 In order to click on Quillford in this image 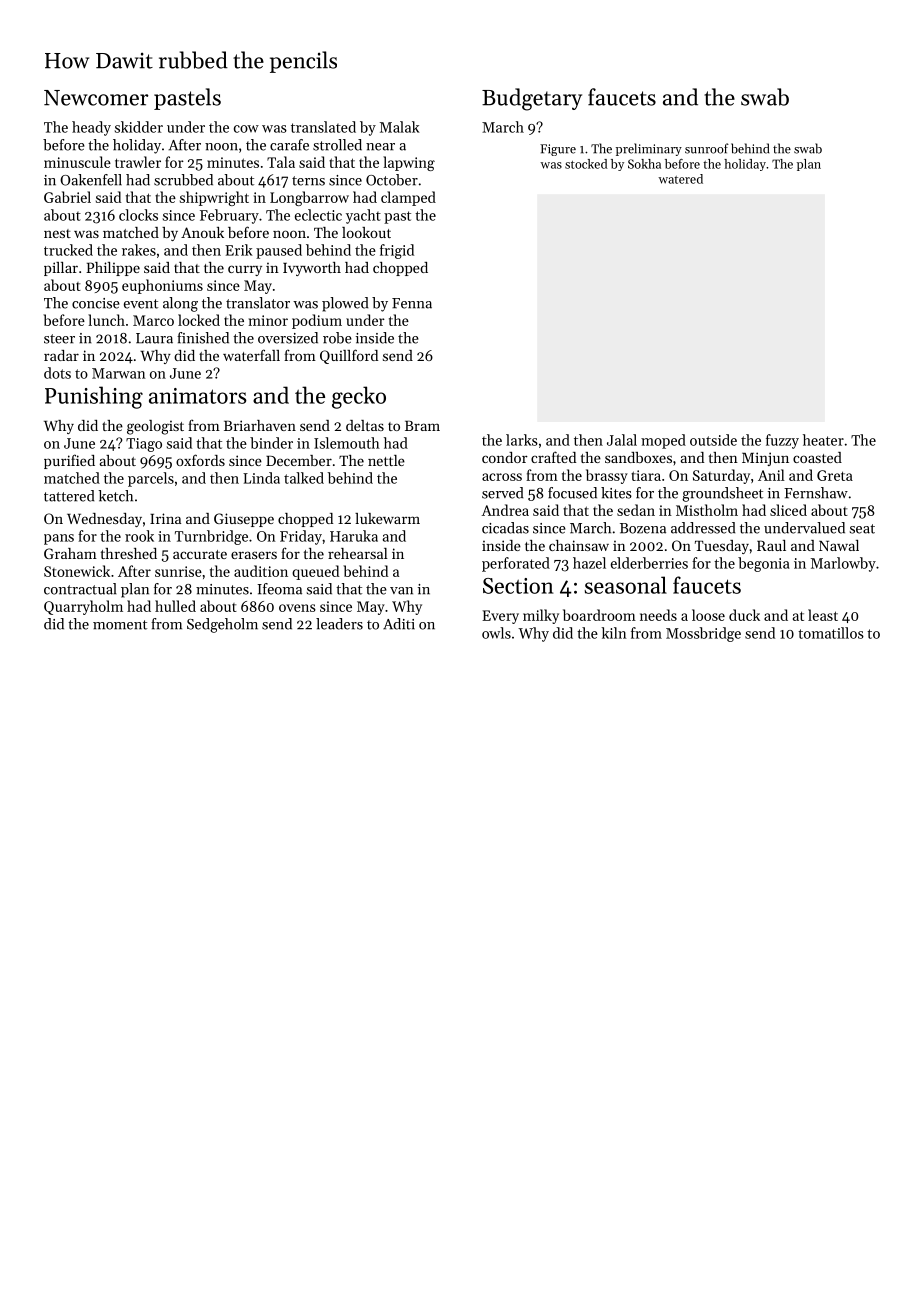, I will do `click(349, 356)`.
